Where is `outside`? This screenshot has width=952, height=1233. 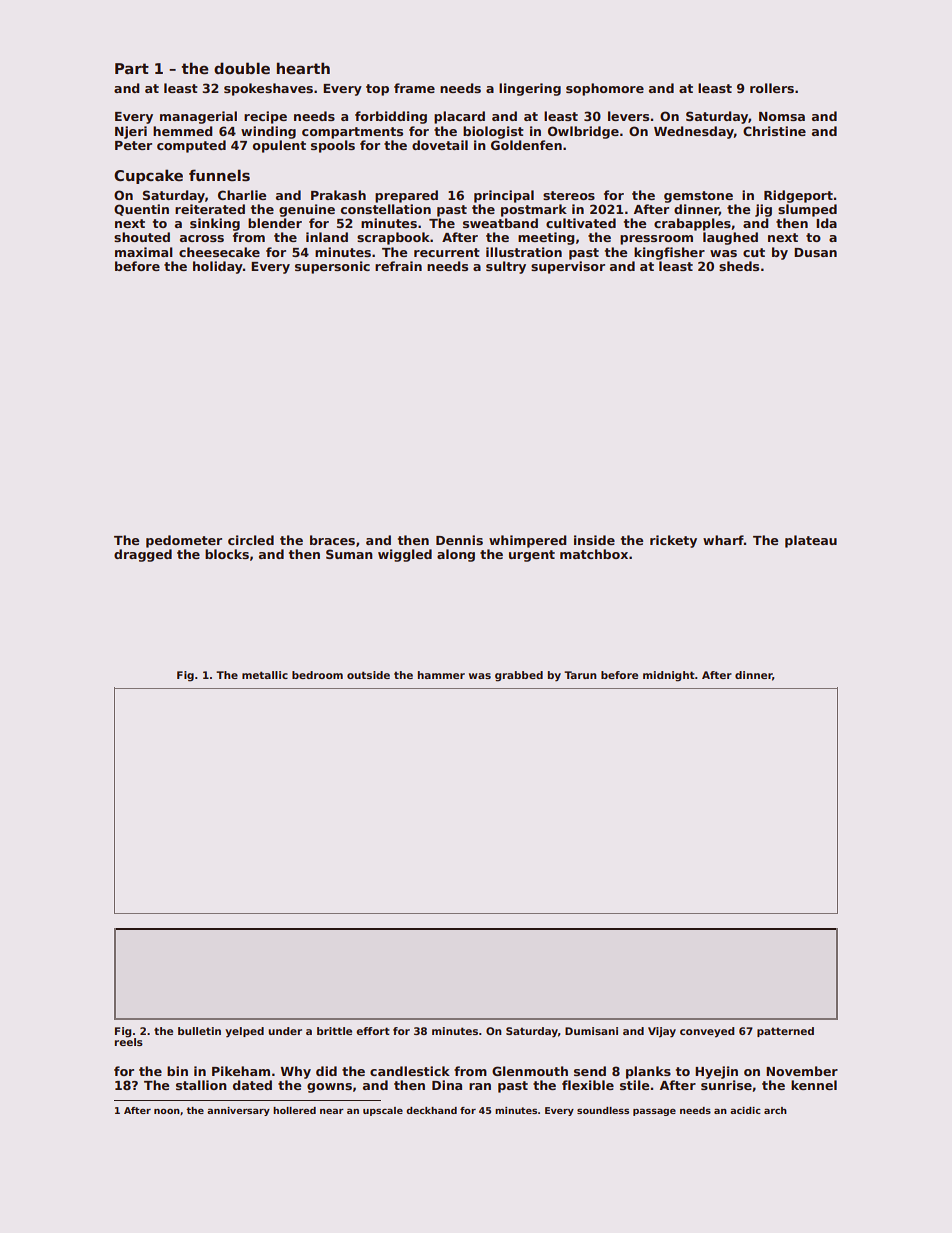
outside is located at coordinates (368, 675).
